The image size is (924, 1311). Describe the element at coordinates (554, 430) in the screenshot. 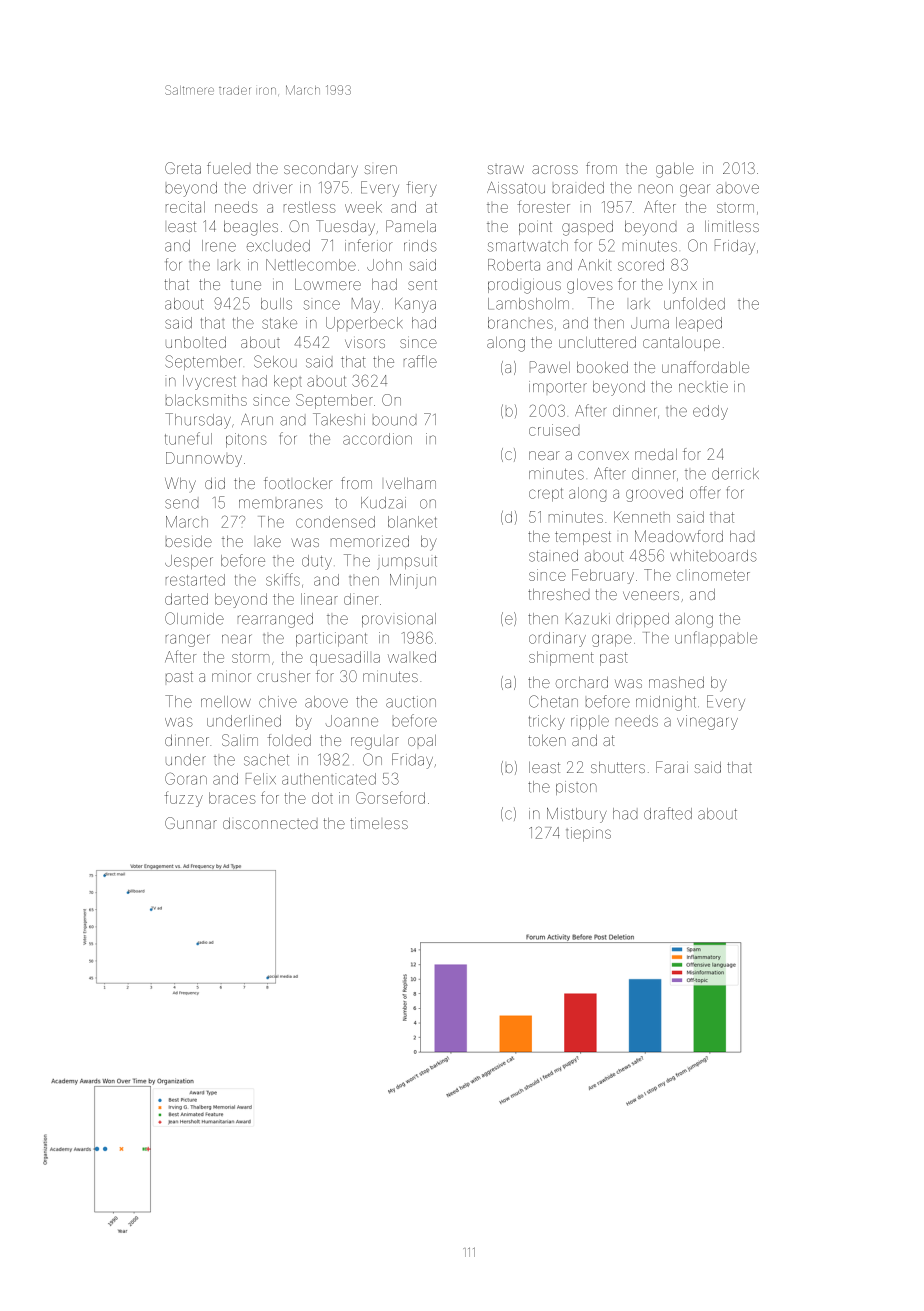

I see `cruised` at that location.
